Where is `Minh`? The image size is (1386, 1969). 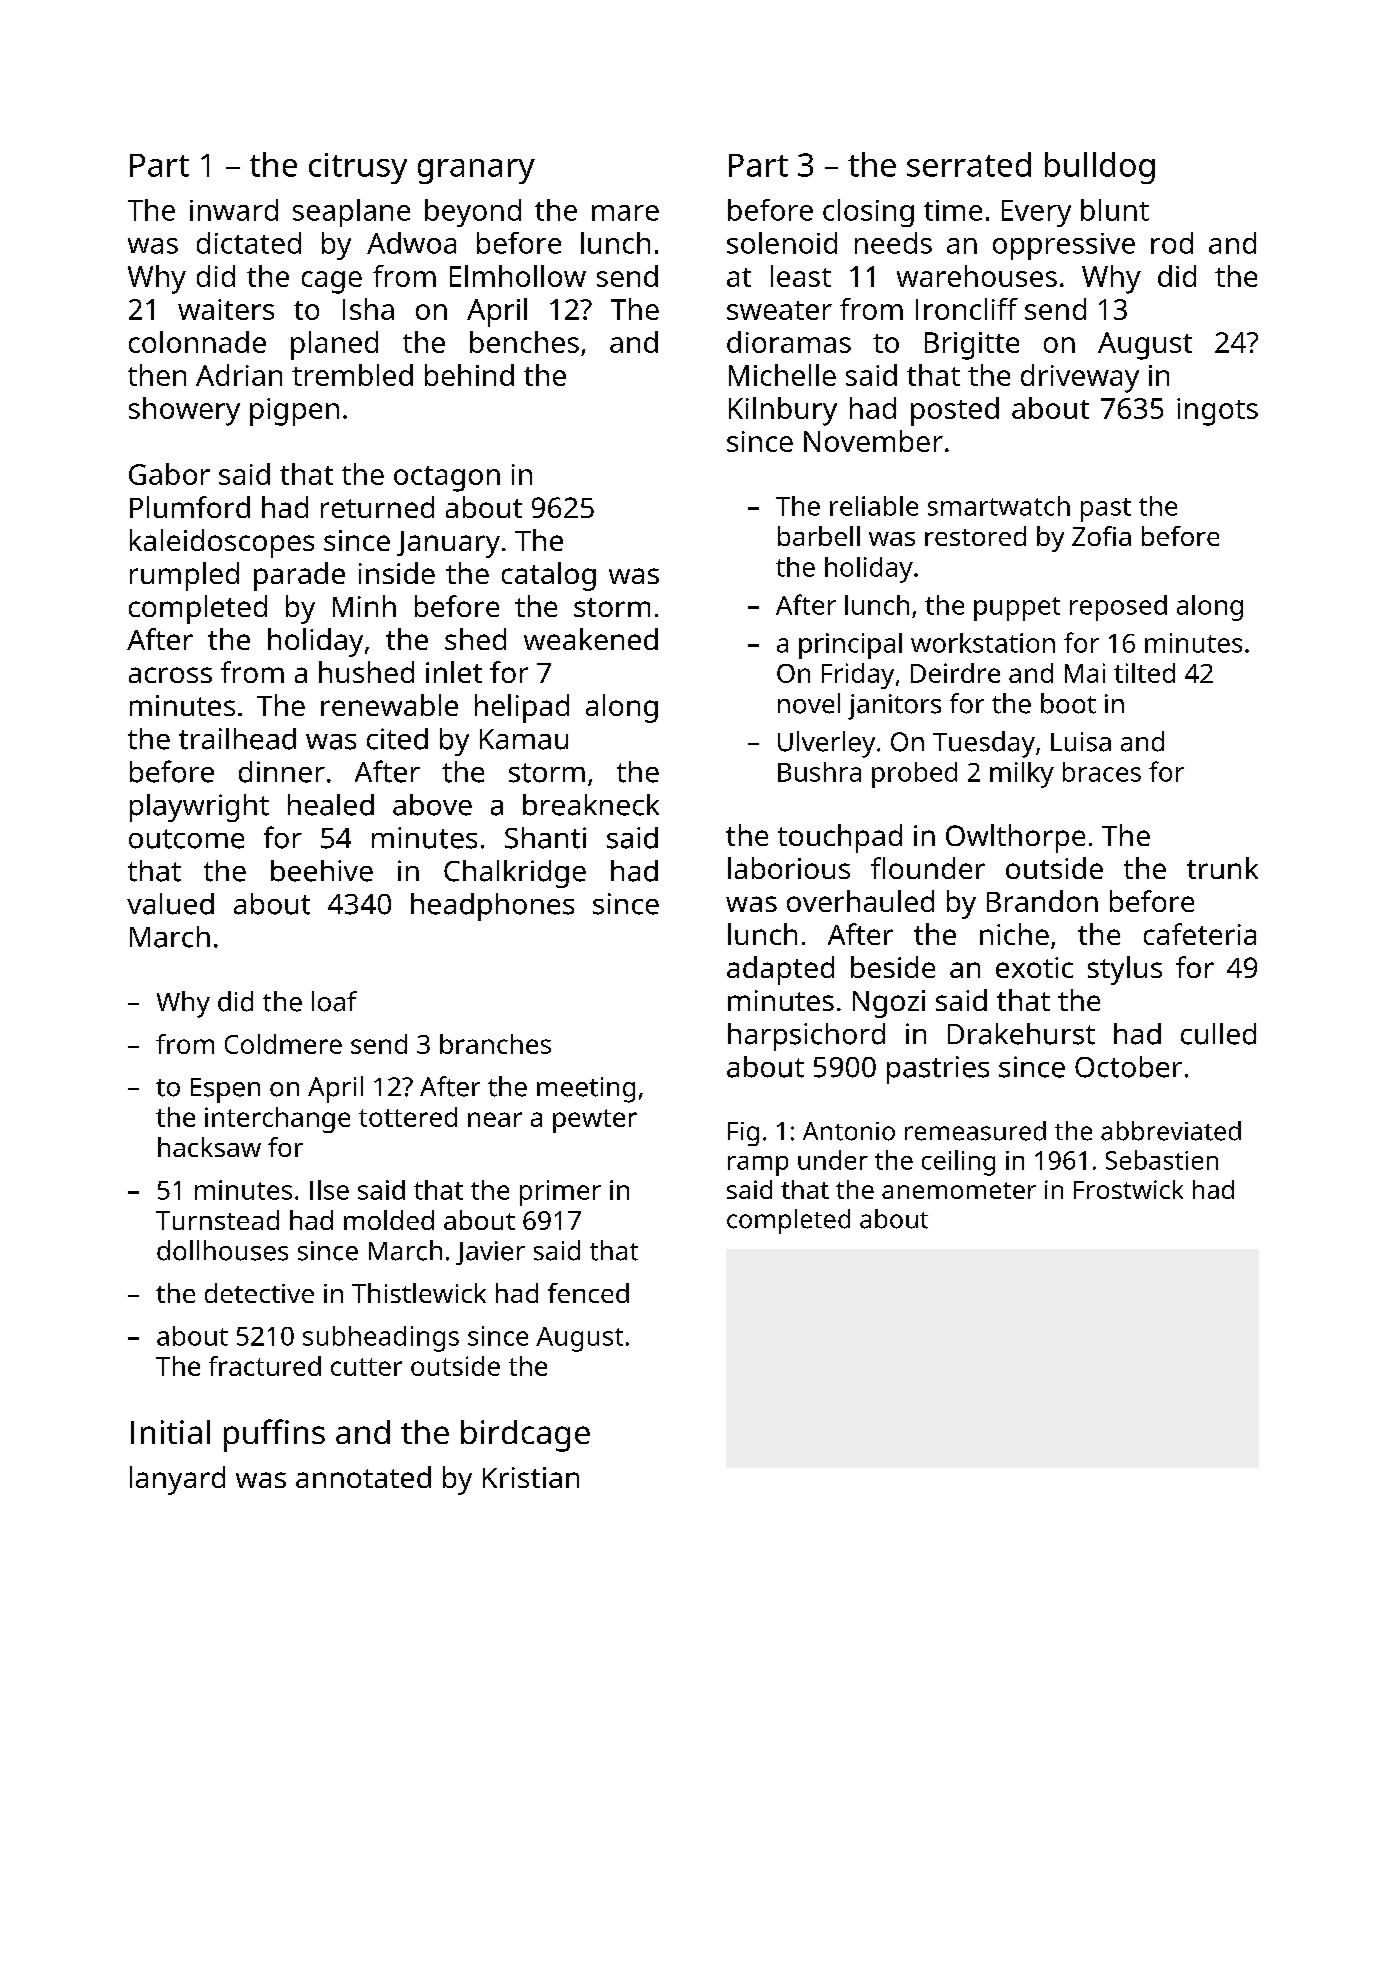
Minh is located at coordinates (364, 606).
